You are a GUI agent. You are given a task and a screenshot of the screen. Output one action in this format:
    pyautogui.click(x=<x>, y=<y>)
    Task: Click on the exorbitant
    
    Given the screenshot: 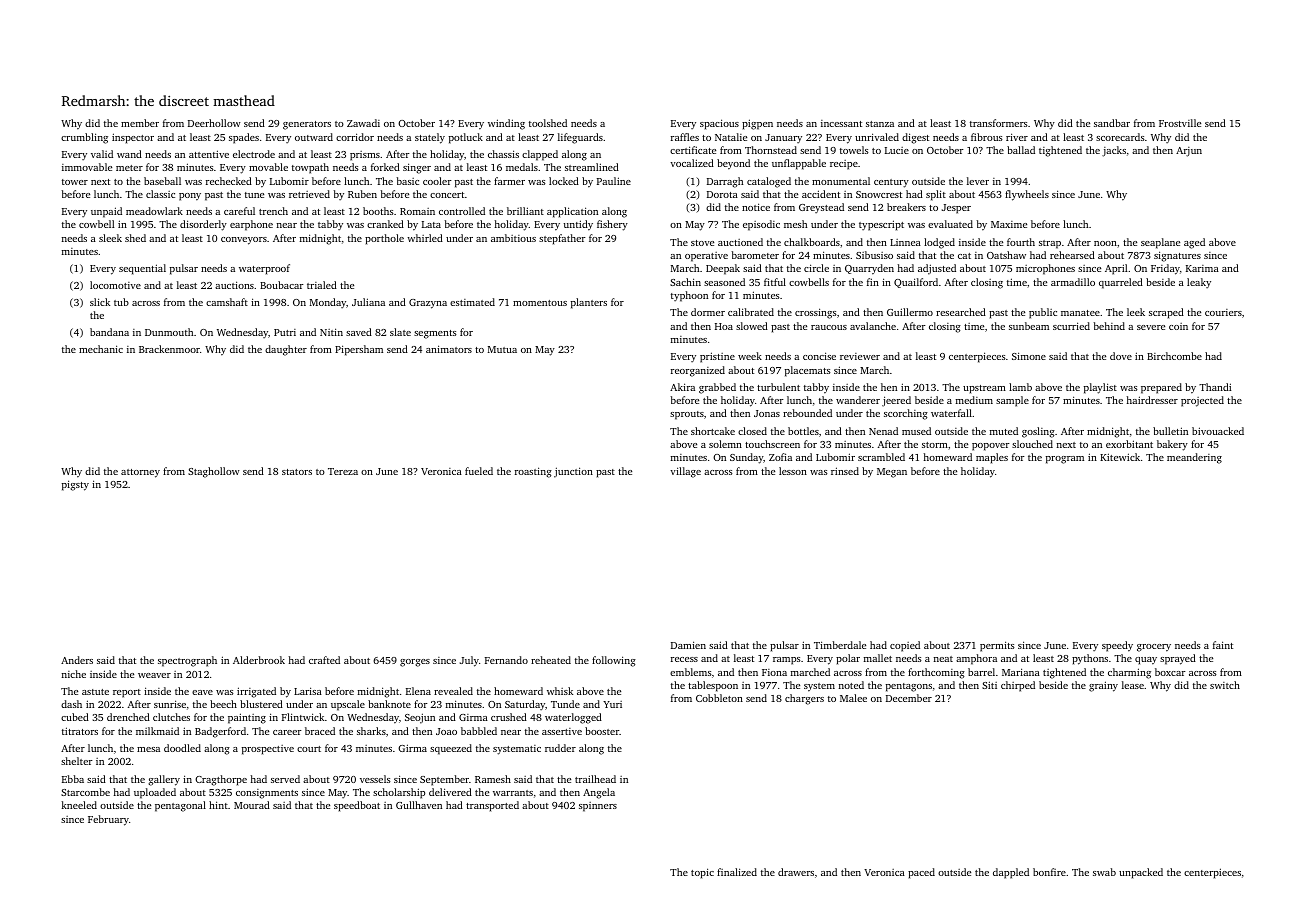 What is the action you would take?
    pyautogui.click(x=1129, y=444)
